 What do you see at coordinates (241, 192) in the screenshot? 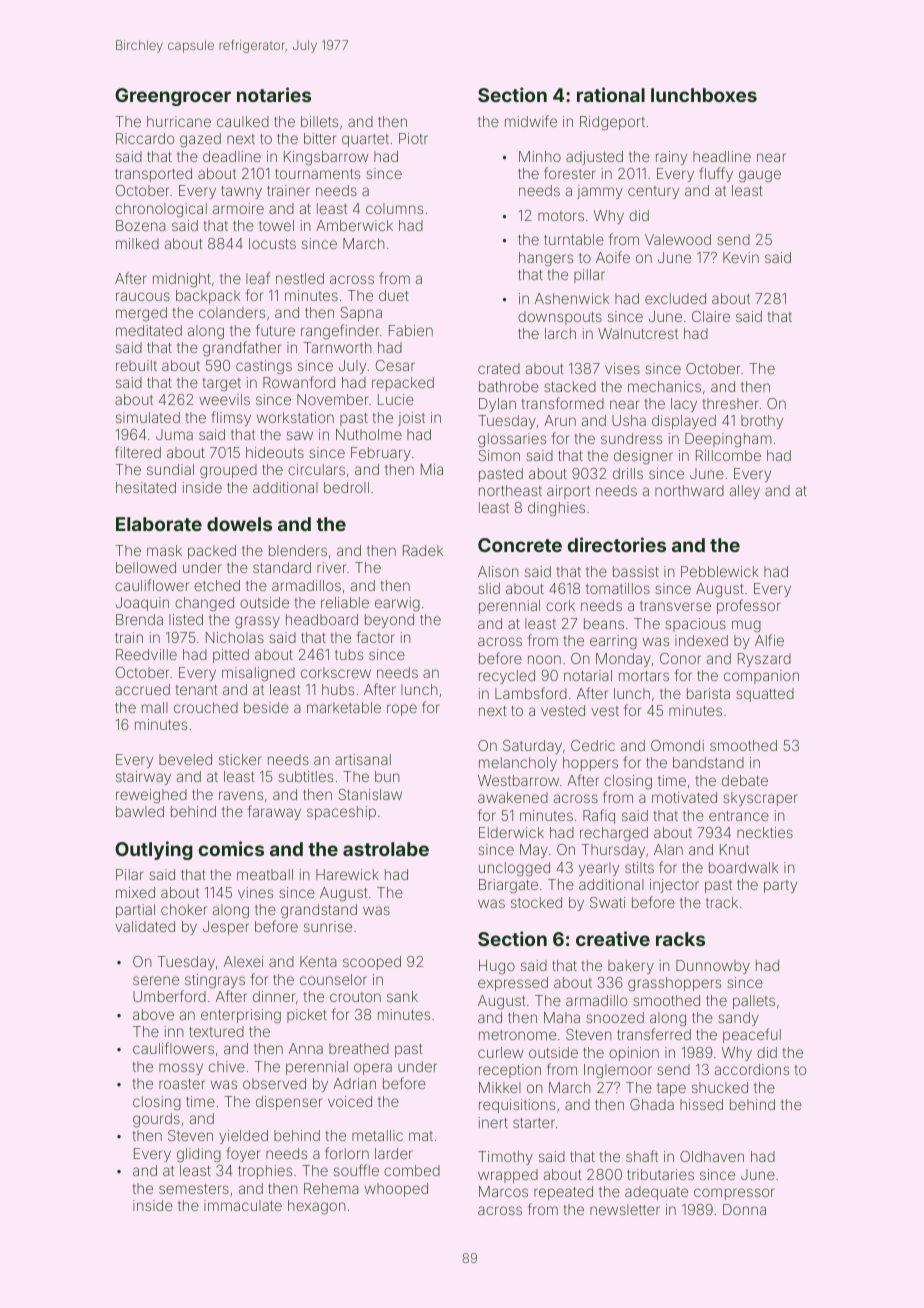
I see `tawny` at bounding box center [241, 192].
